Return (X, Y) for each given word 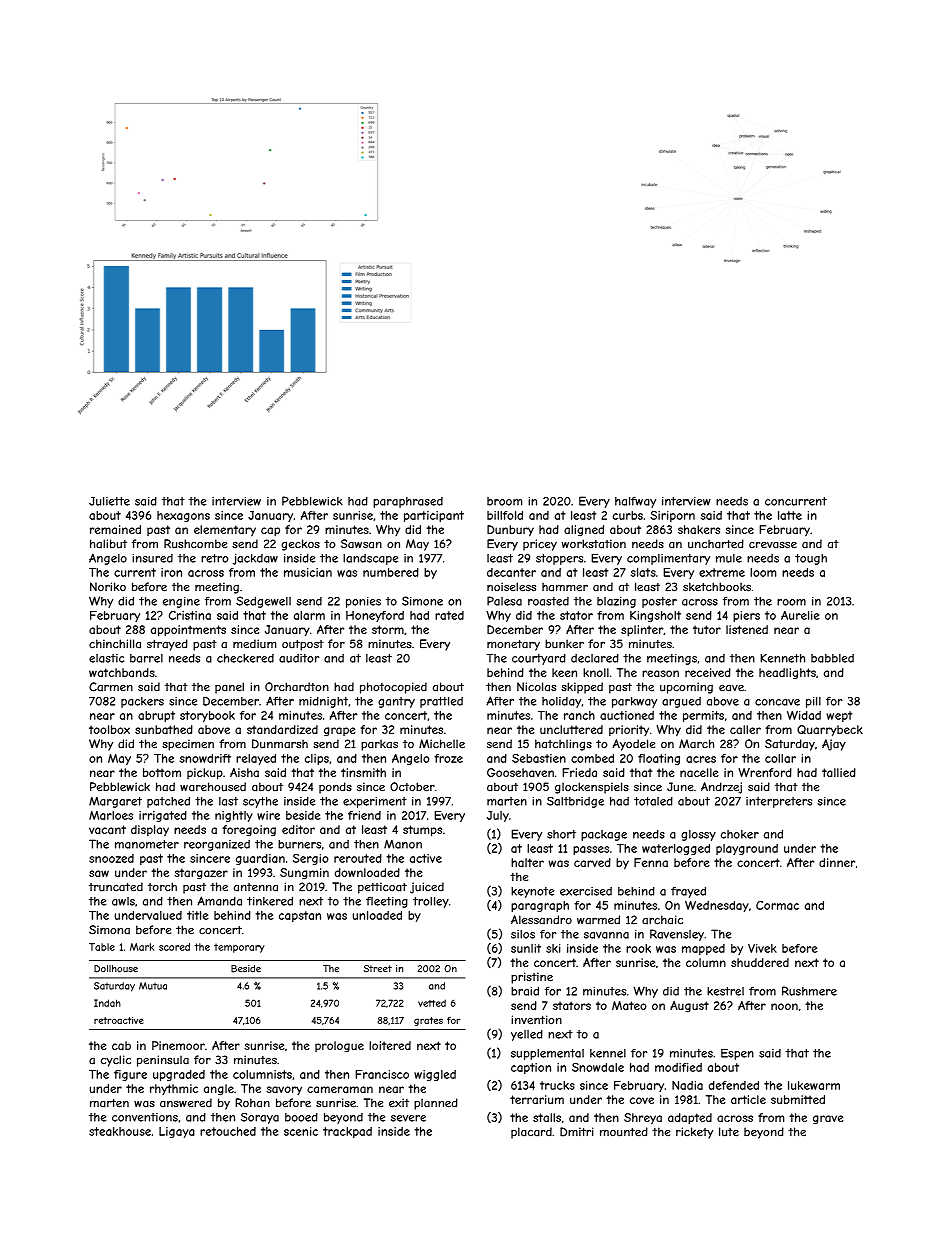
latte (790, 515)
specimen (188, 745)
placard (531, 1133)
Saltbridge (575, 802)
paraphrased (408, 502)
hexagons (183, 516)
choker (740, 834)
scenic (301, 1131)
